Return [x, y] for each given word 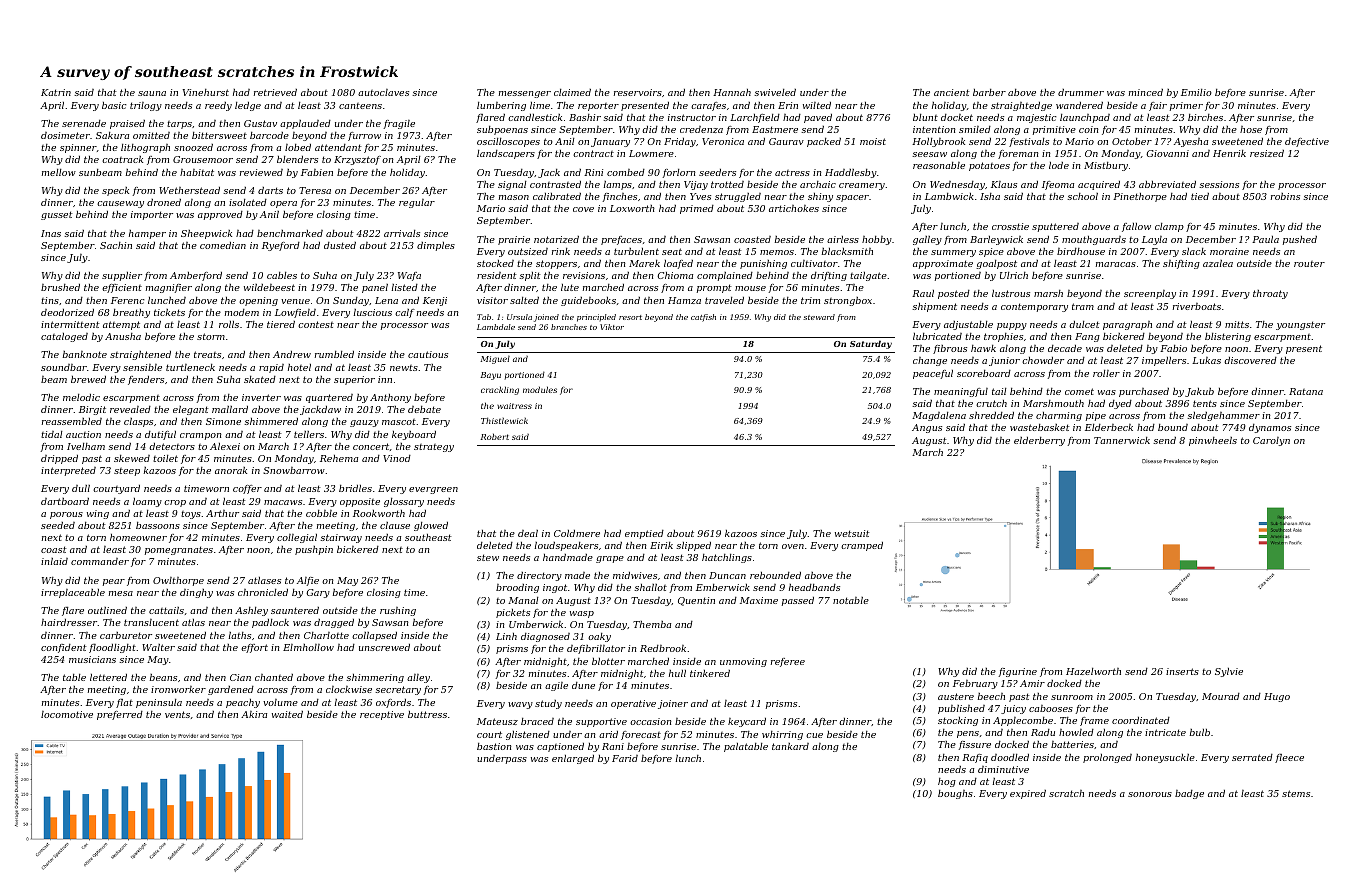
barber [989, 92]
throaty [1270, 294]
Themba [652, 624]
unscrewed [384, 647]
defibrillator [596, 649]
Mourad [1221, 696]
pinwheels [1213, 441]
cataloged [64, 337]
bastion [494, 746]
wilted [817, 105]
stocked [495, 263]
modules [540, 389]
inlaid [54, 561]
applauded [305, 124]
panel [375, 288]
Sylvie [1229, 672]
